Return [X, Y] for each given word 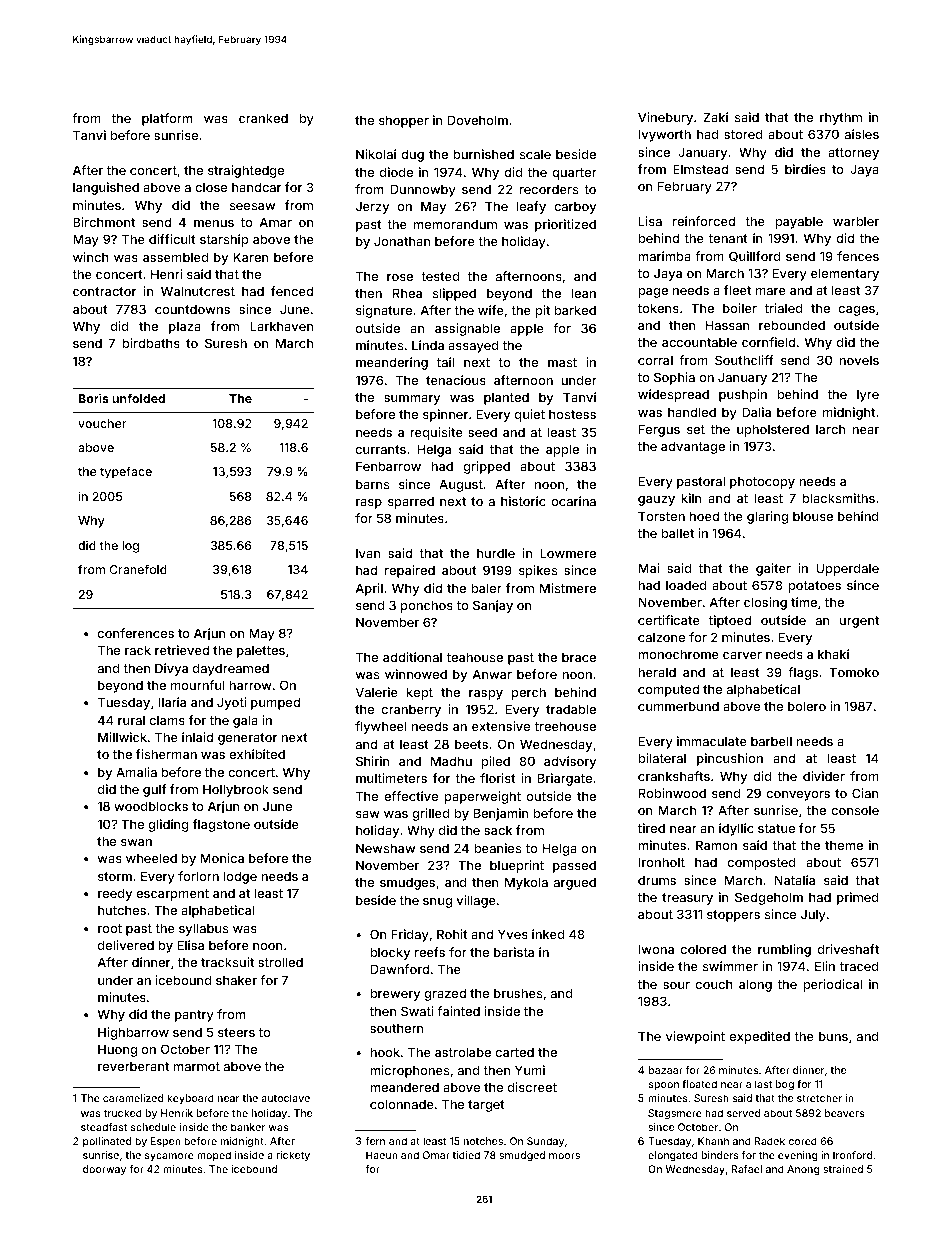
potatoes [814, 587]
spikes [538, 571]
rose [400, 277]
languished [106, 188]
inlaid [197, 737]
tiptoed [730, 621]
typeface [126, 472]
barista [514, 952]
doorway [104, 1170]
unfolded [138, 398]
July [813, 915]
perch [529, 693]
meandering [392, 363]
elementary [845, 274]
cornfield [768, 342]
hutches [122, 910]
